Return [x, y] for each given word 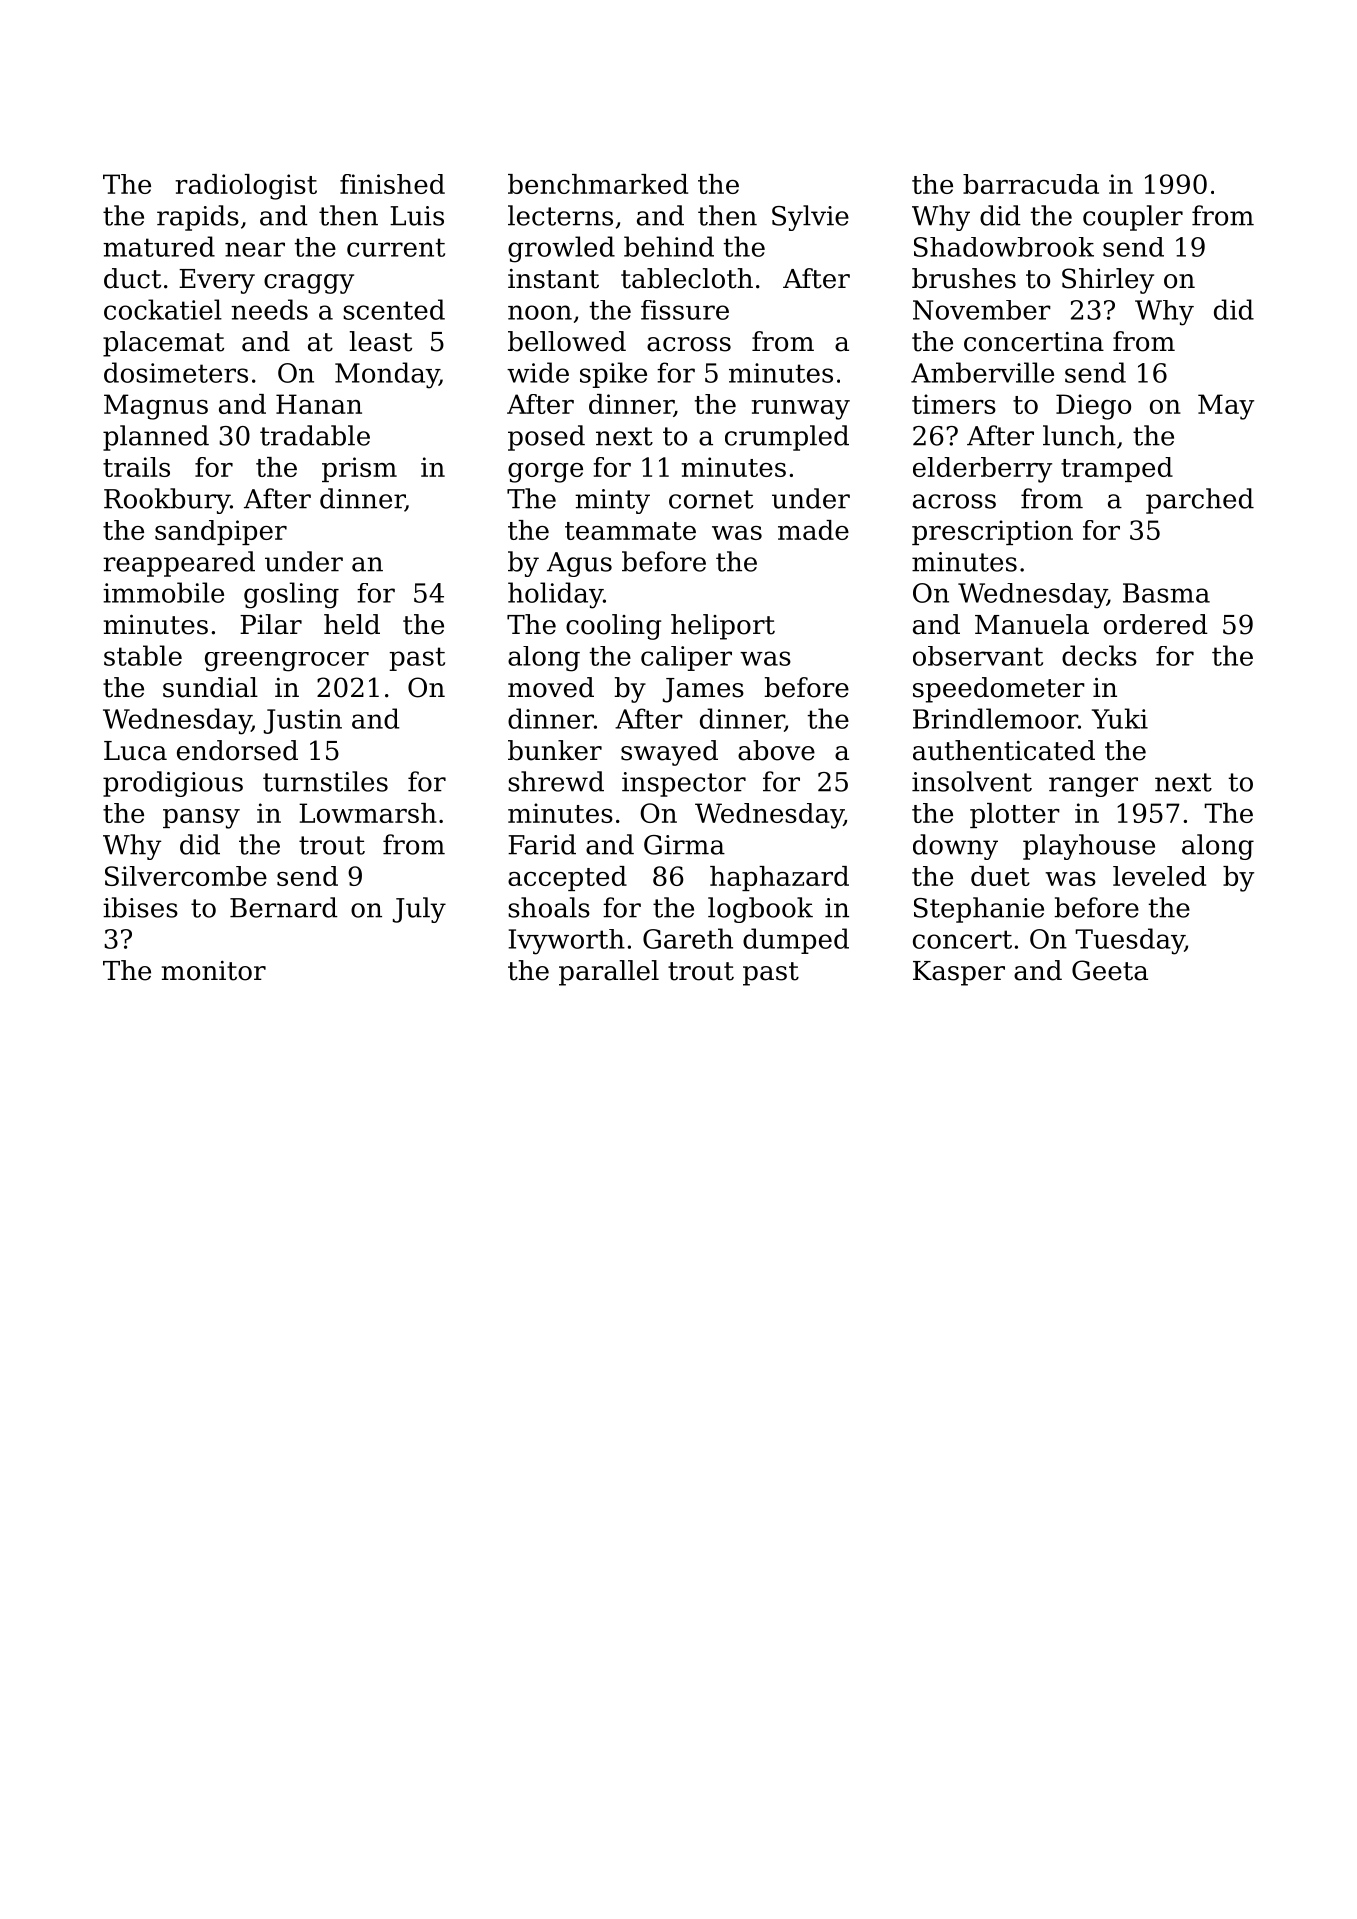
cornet [711, 499]
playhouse [1089, 847]
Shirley [1108, 281]
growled [561, 249]
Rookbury [167, 501]
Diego [1093, 407]
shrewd [556, 781]
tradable [315, 435]
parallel [609, 973]
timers [954, 404]
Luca [135, 751]
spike [613, 375]
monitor [214, 971]
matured [159, 246]
